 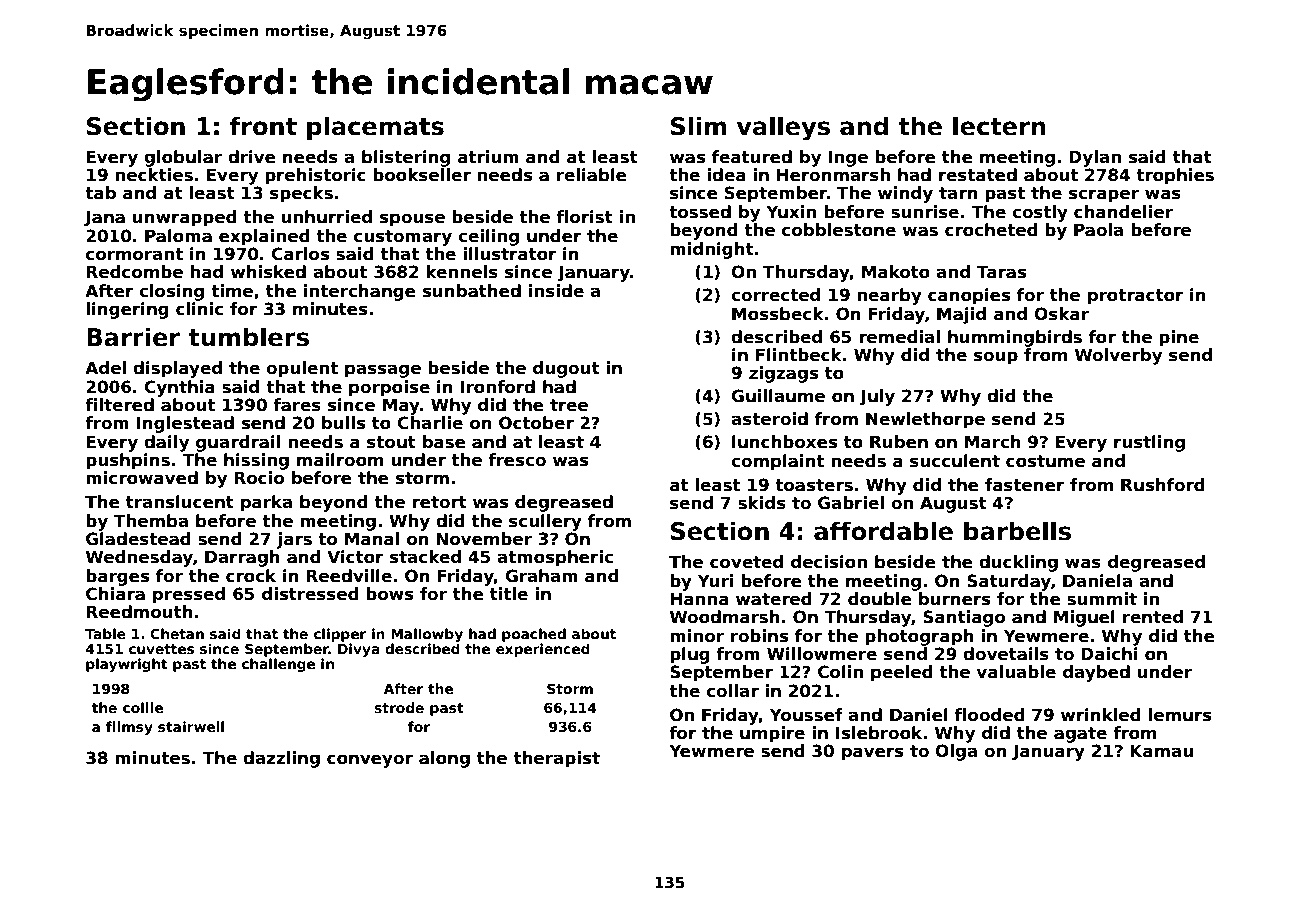 What do you see at coordinates (991, 230) in the image?
I see `crocheted` at bounding box center [991, 230].
